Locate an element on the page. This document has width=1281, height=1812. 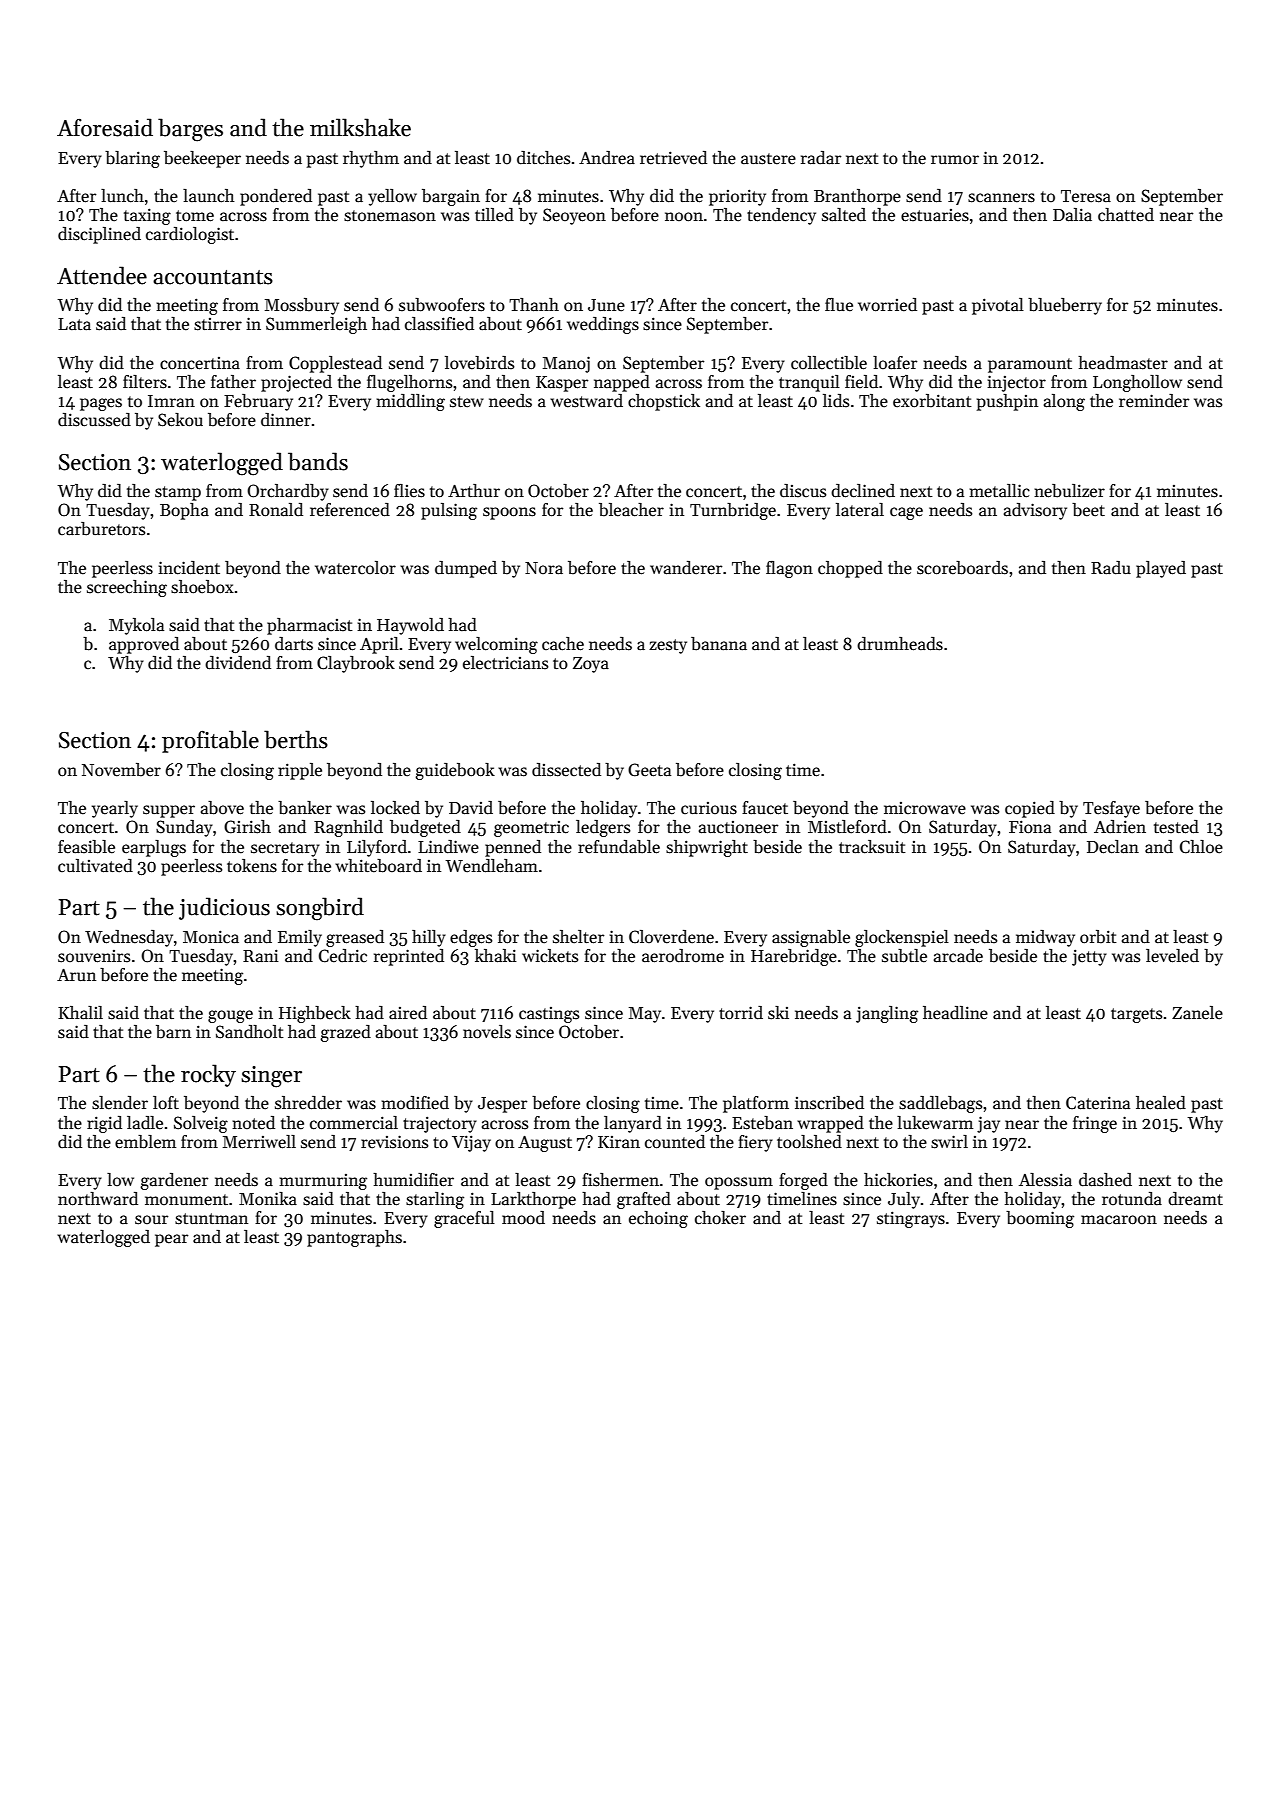
barges is located at coordinates (190, 130).
